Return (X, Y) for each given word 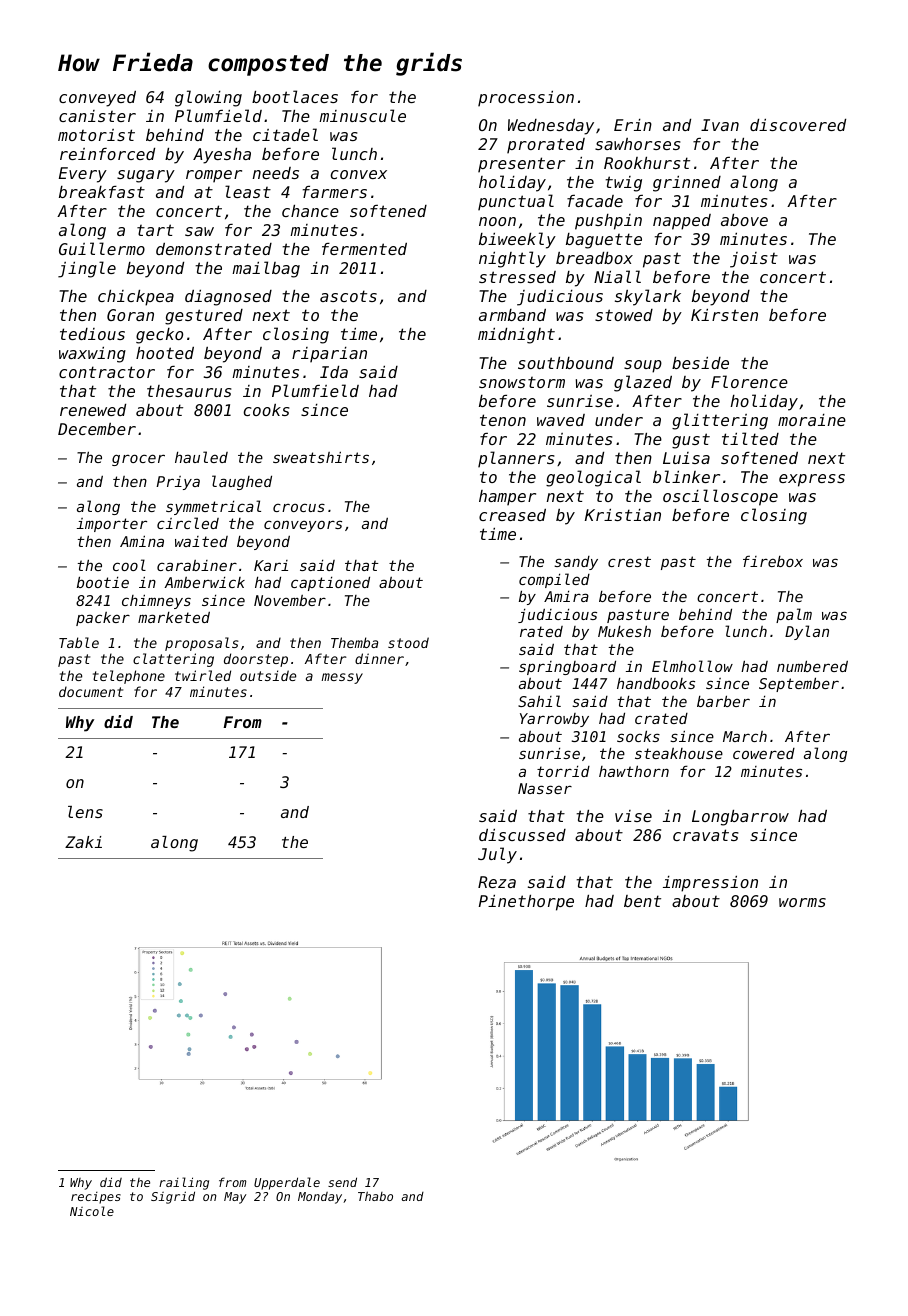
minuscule (362, 115)
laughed (242, 482)
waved (561, 420)
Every (83, 175)
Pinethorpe (526, 903)
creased (512, 515)
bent (642, 901)
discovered (798, 125)
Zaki (83, 842)
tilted (750, 438)
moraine (812, 420)
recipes (96, 1198)
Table (79, 642)
